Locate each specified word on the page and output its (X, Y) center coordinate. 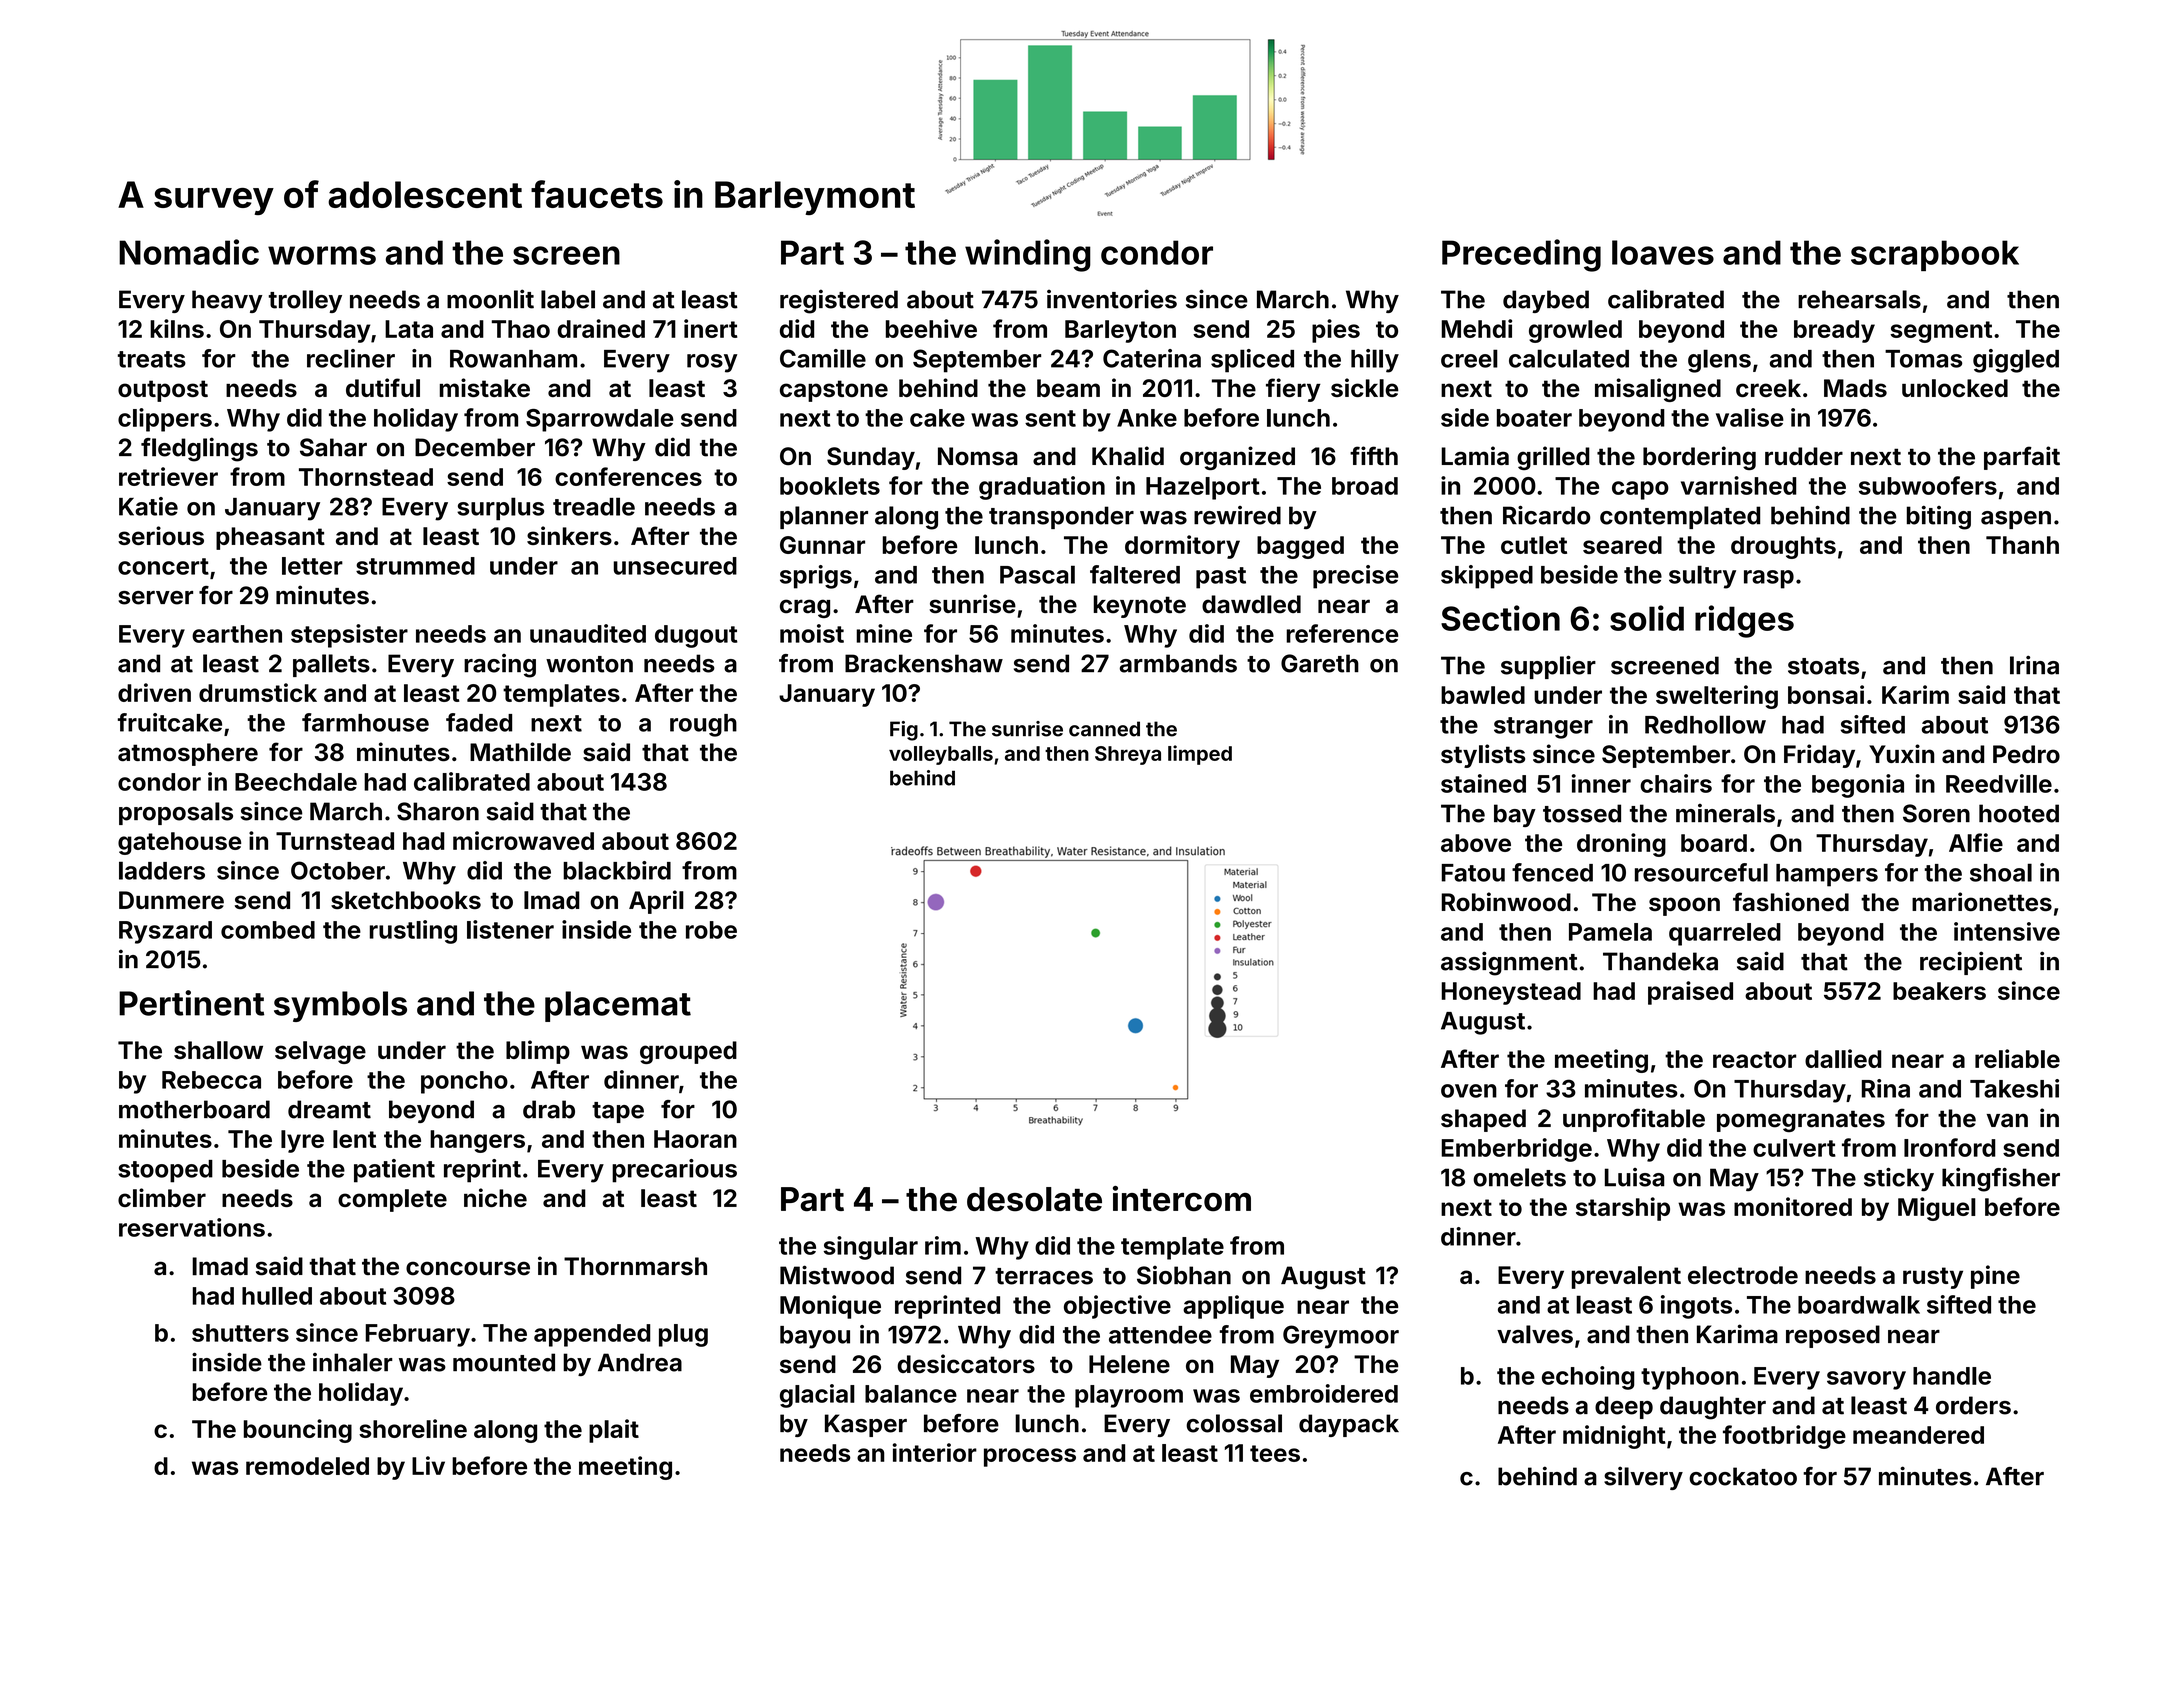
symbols (340, 1006)
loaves (1663, 252)
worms (322, 255)
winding (1028, 255)
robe (711, 930)
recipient (1971, 963)
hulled (277, 1296)
